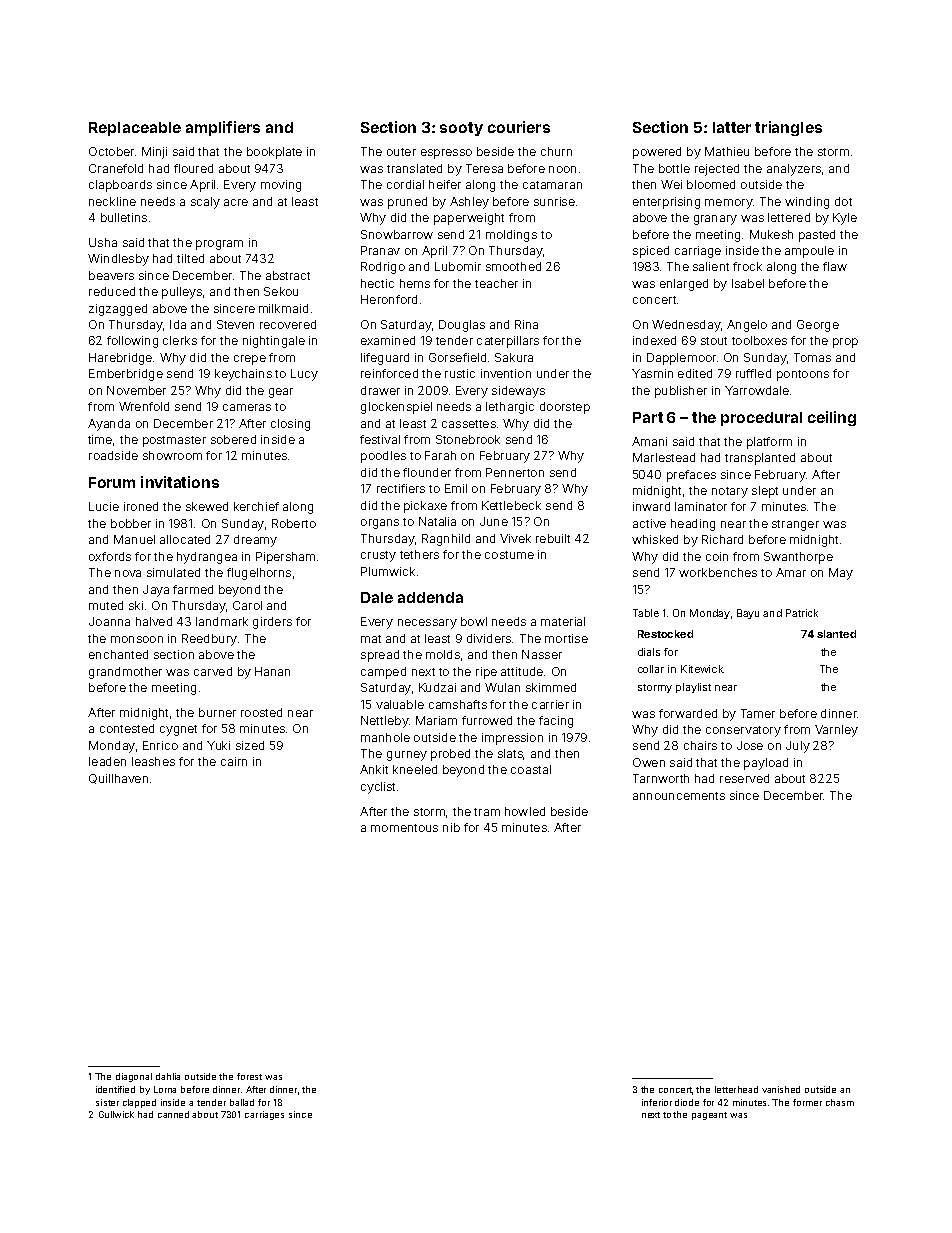 Image resolution: width=952 pixels, height=1233 pixels. Describe the element at coordinates (506, 373) in the screenshot. I see `invention` at that location.
